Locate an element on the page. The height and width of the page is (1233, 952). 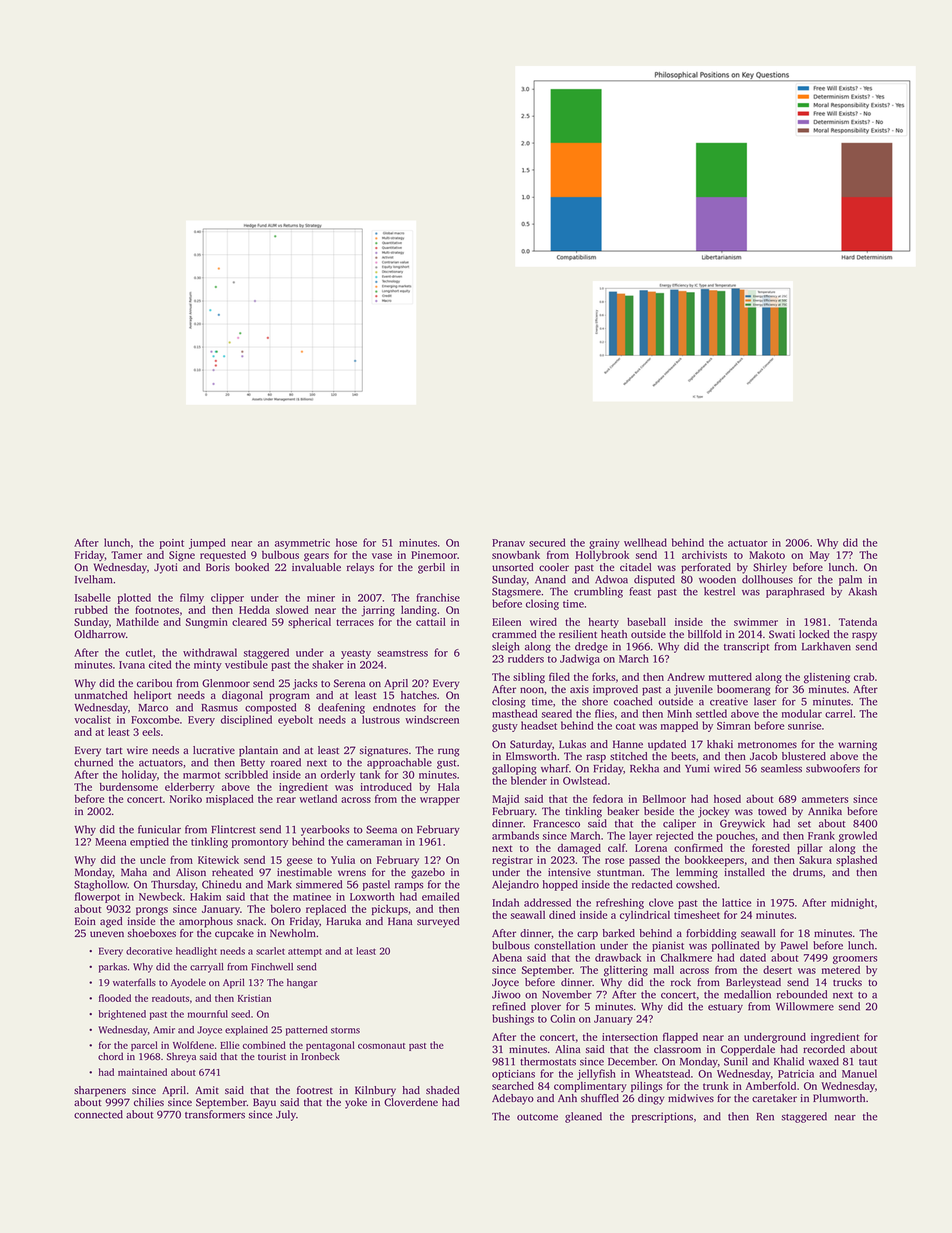
rubbed is located at coordinates (91, 610).
